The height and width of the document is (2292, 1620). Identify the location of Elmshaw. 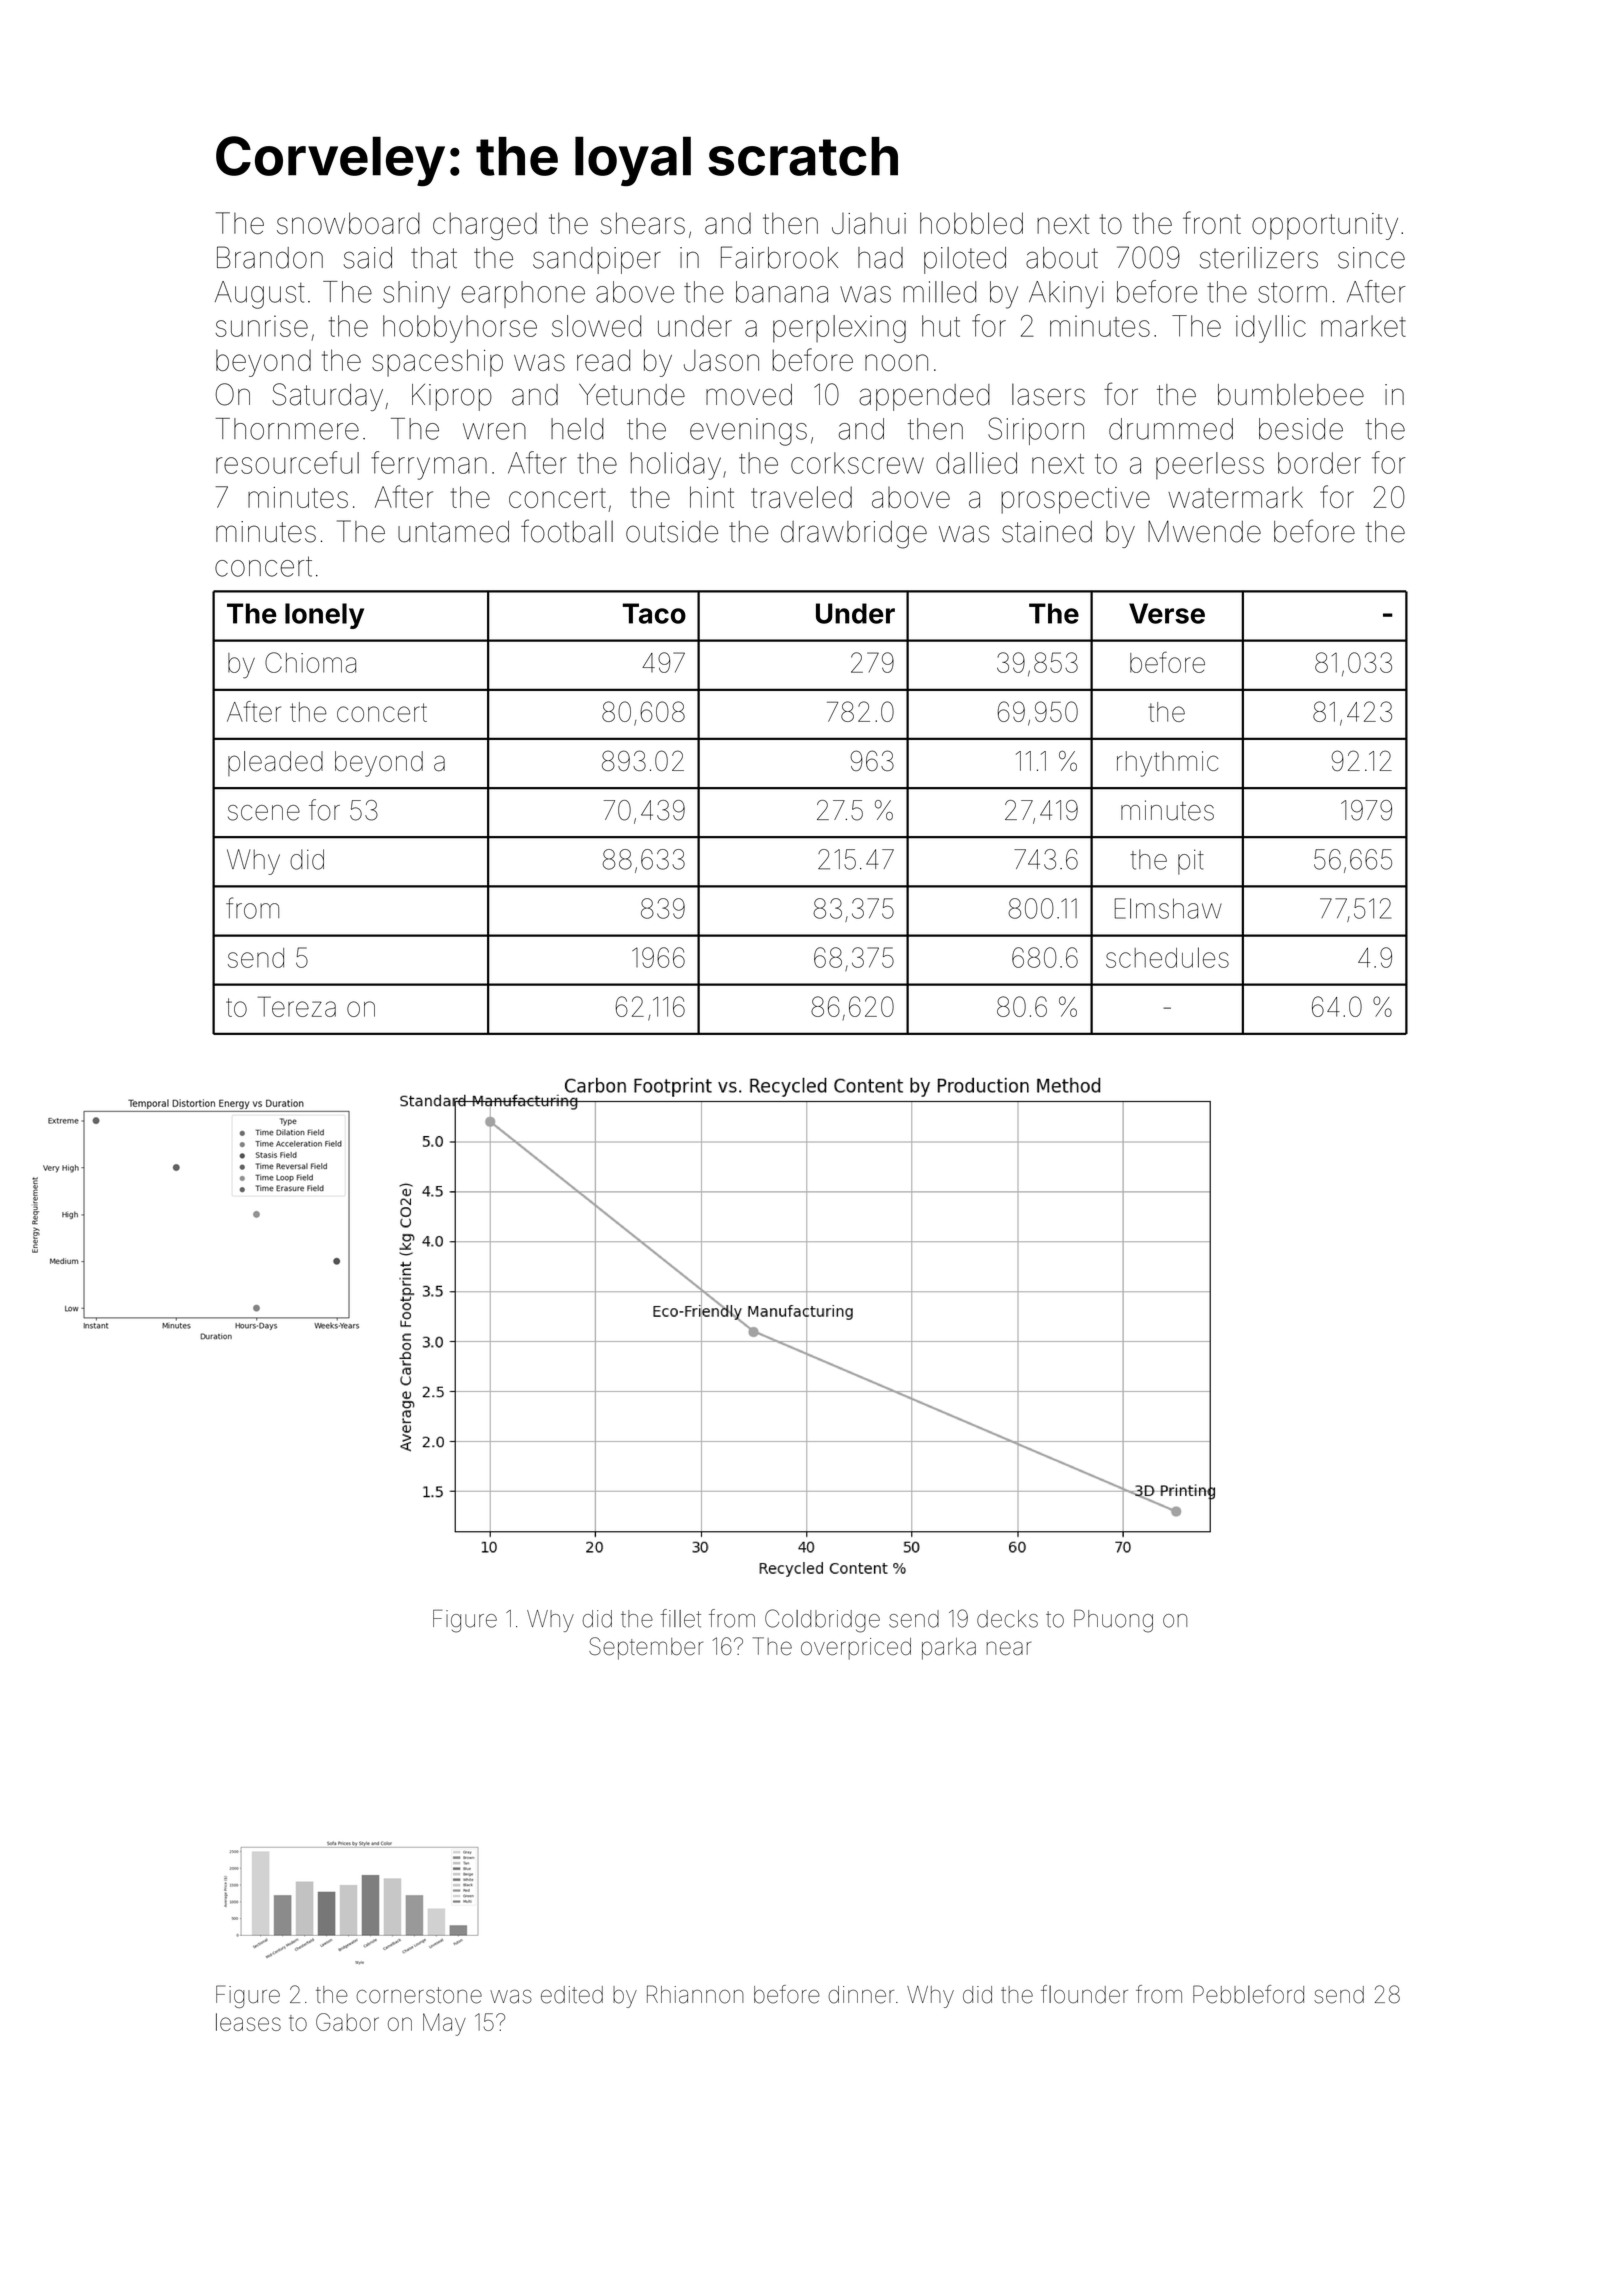
(1168, 908).
